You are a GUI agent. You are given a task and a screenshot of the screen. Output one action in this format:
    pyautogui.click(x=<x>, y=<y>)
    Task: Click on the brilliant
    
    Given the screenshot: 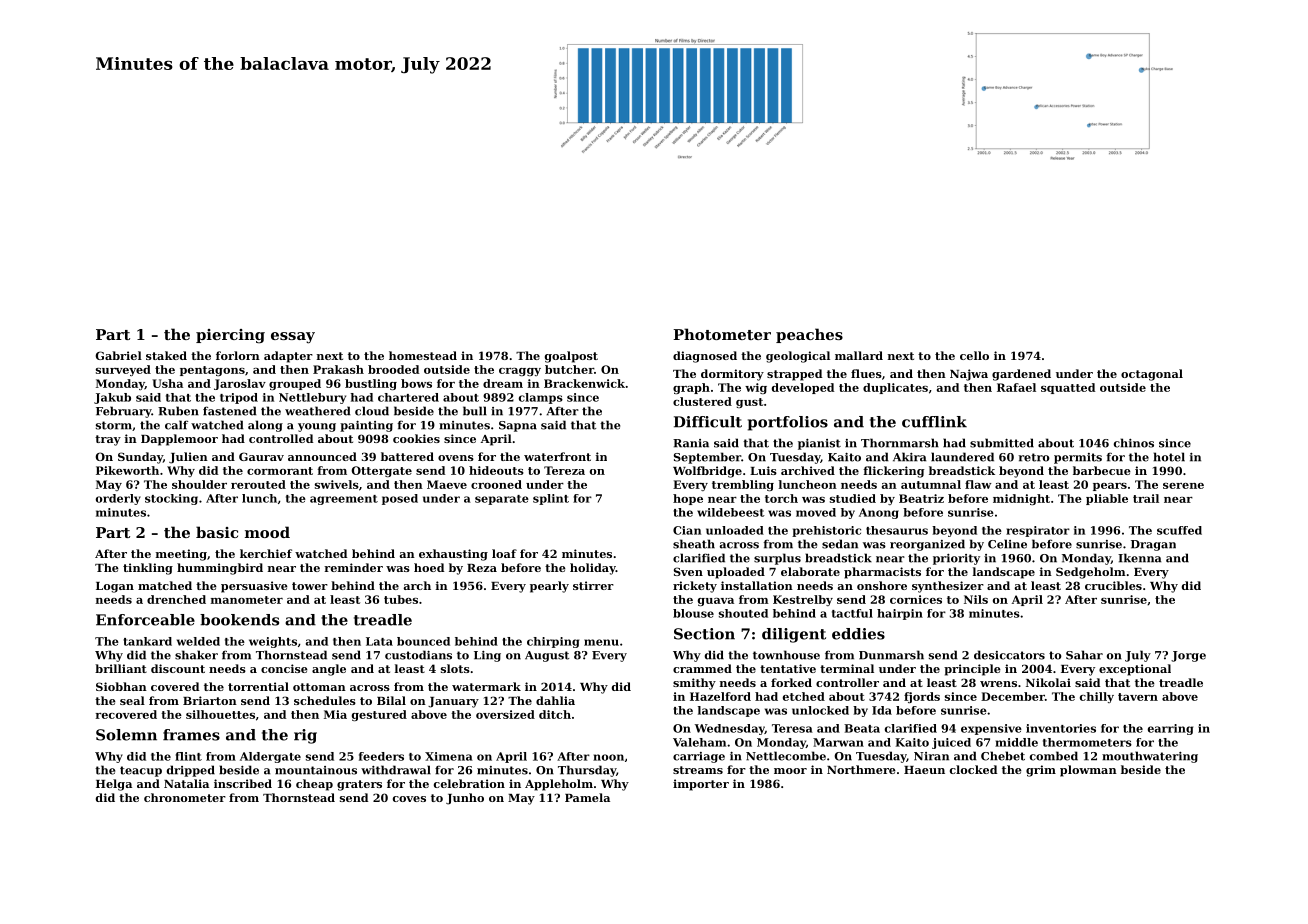 What is the action you would take?
    pyautogui.click(x=121, y=668)
